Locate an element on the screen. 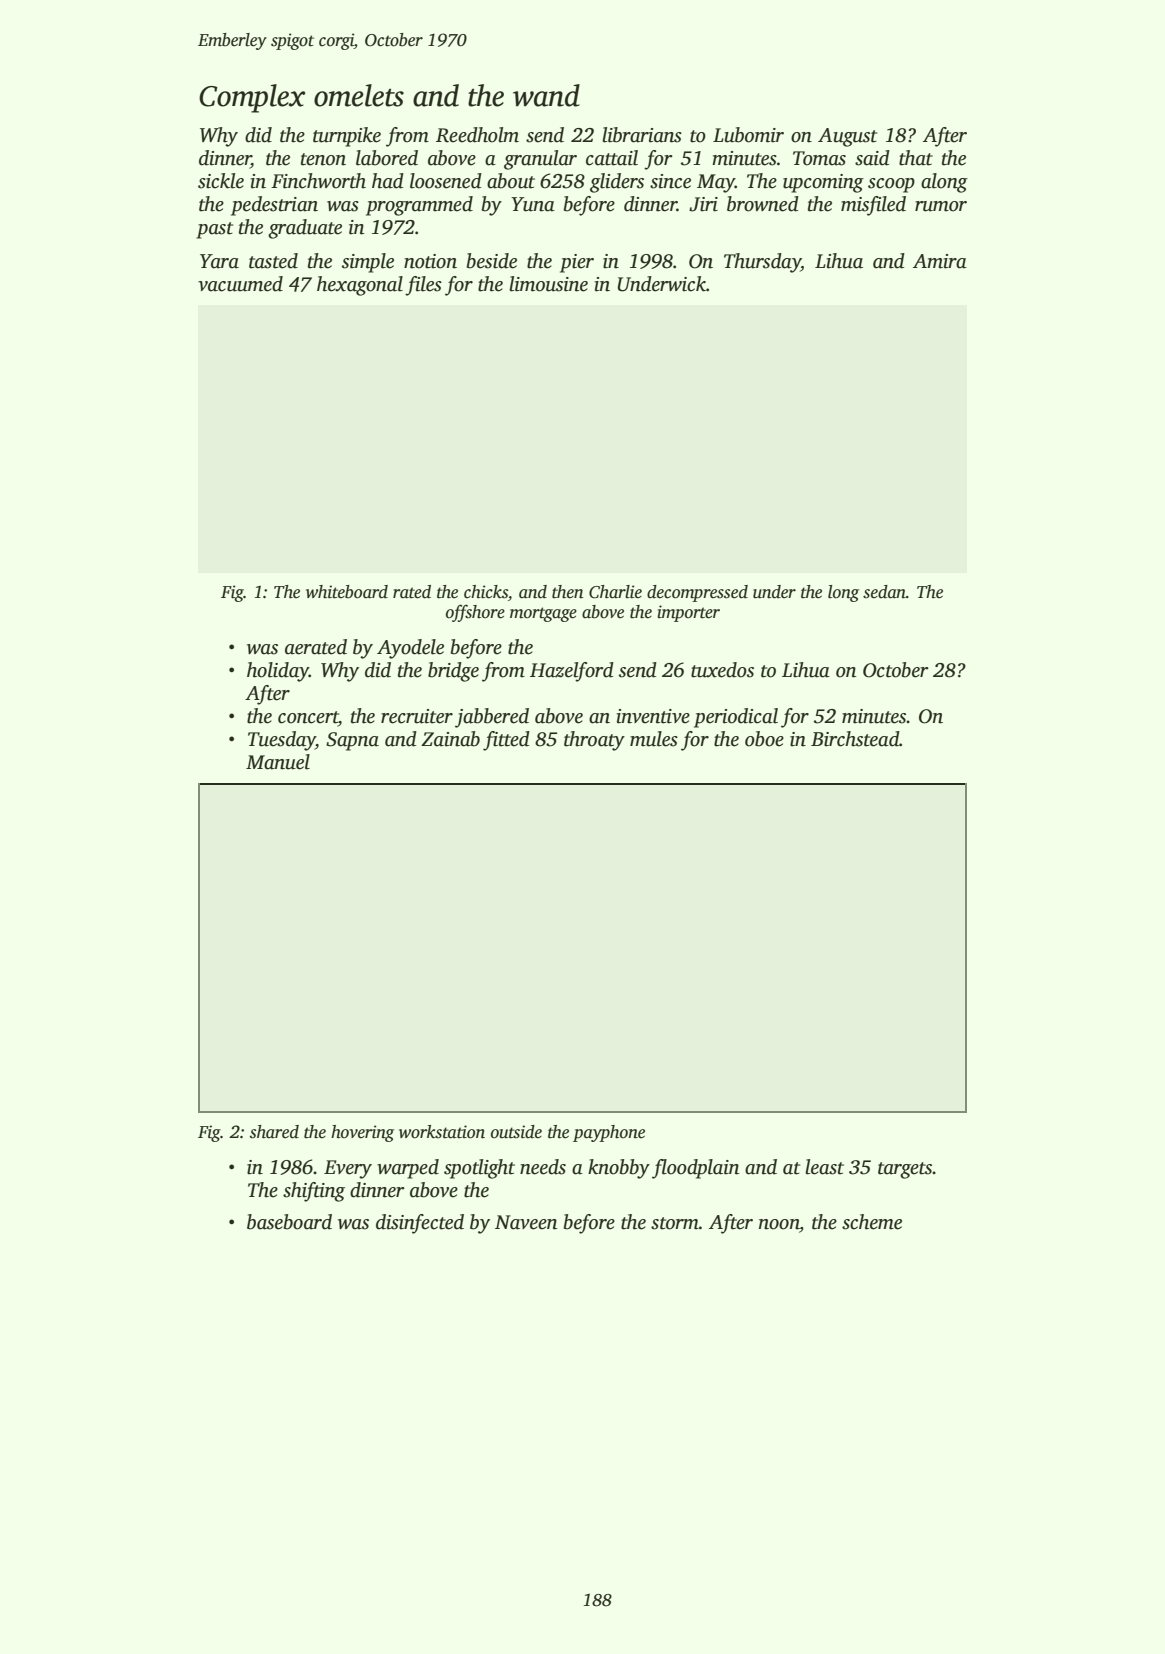 This screenshot has height=1654, width=1165. workstation is located at coordinates (442, 1132).
